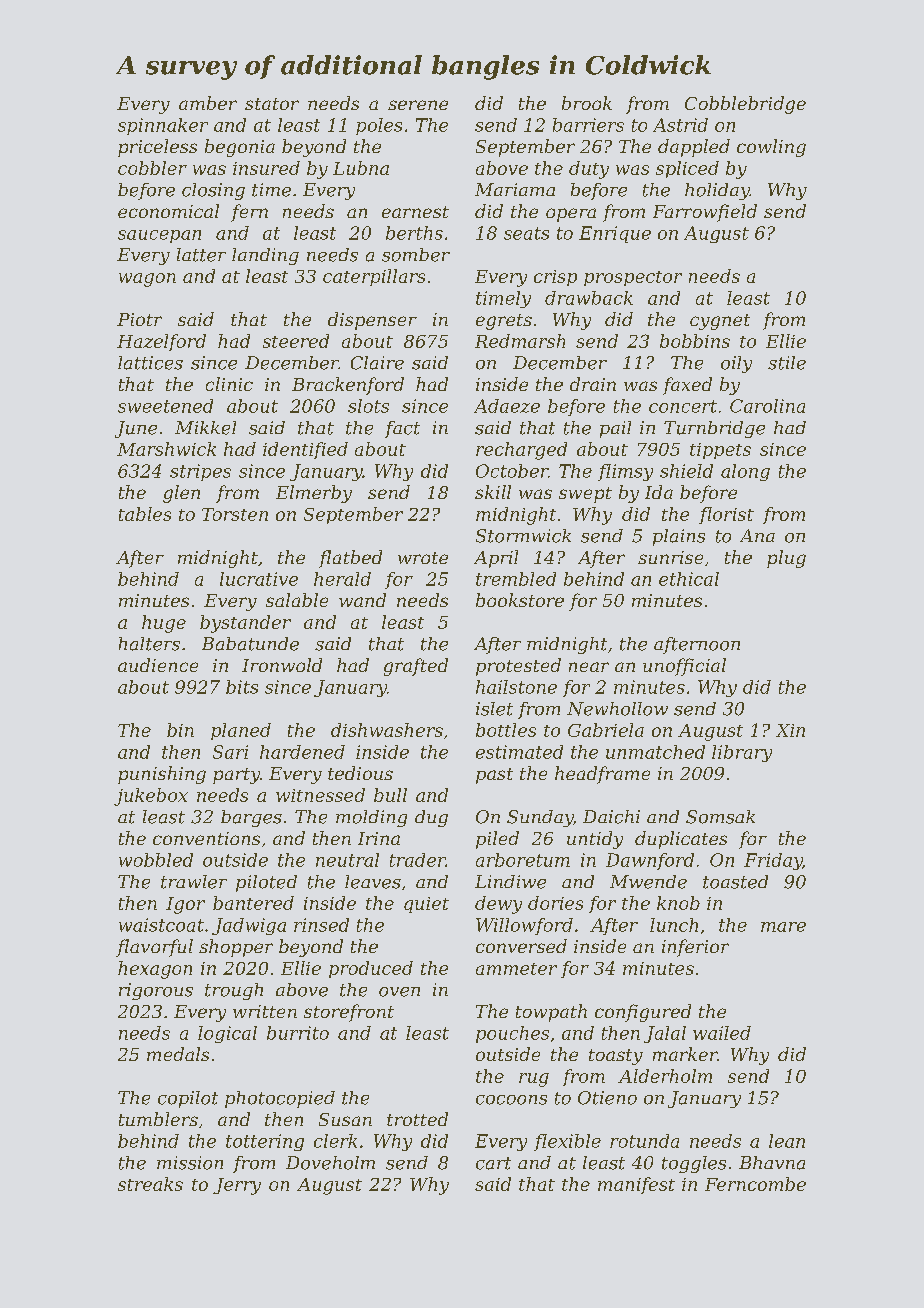 This screenshot has height=1308, width=924. Describe the element at coordinates (745, 105) in the screenshot. I see `Cobblebridge` at that location.
